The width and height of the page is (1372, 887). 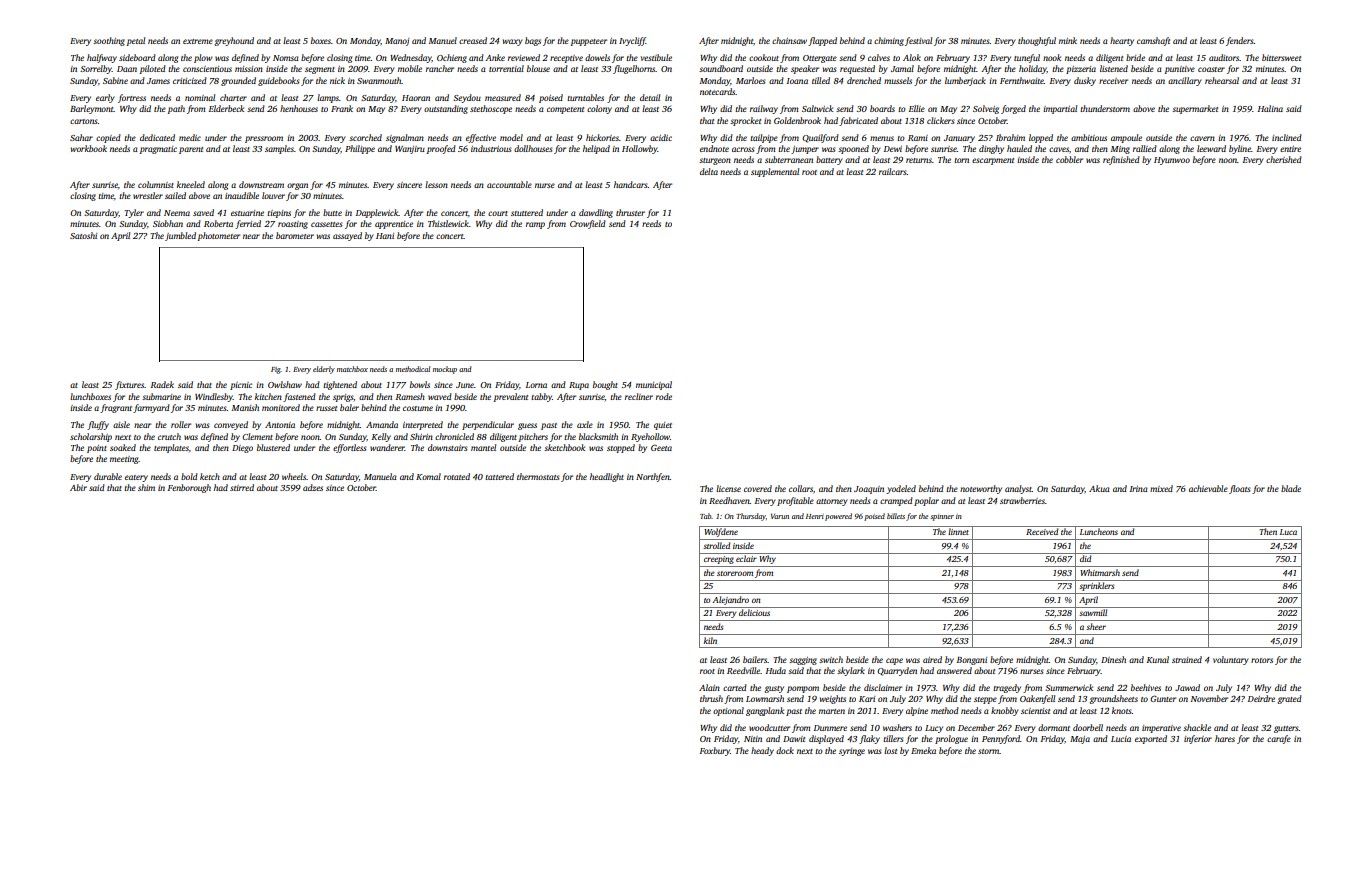 What do you see at coordinates (1122, 41) in the page?
I see `hearty` at bounding box center [1122, 41].
